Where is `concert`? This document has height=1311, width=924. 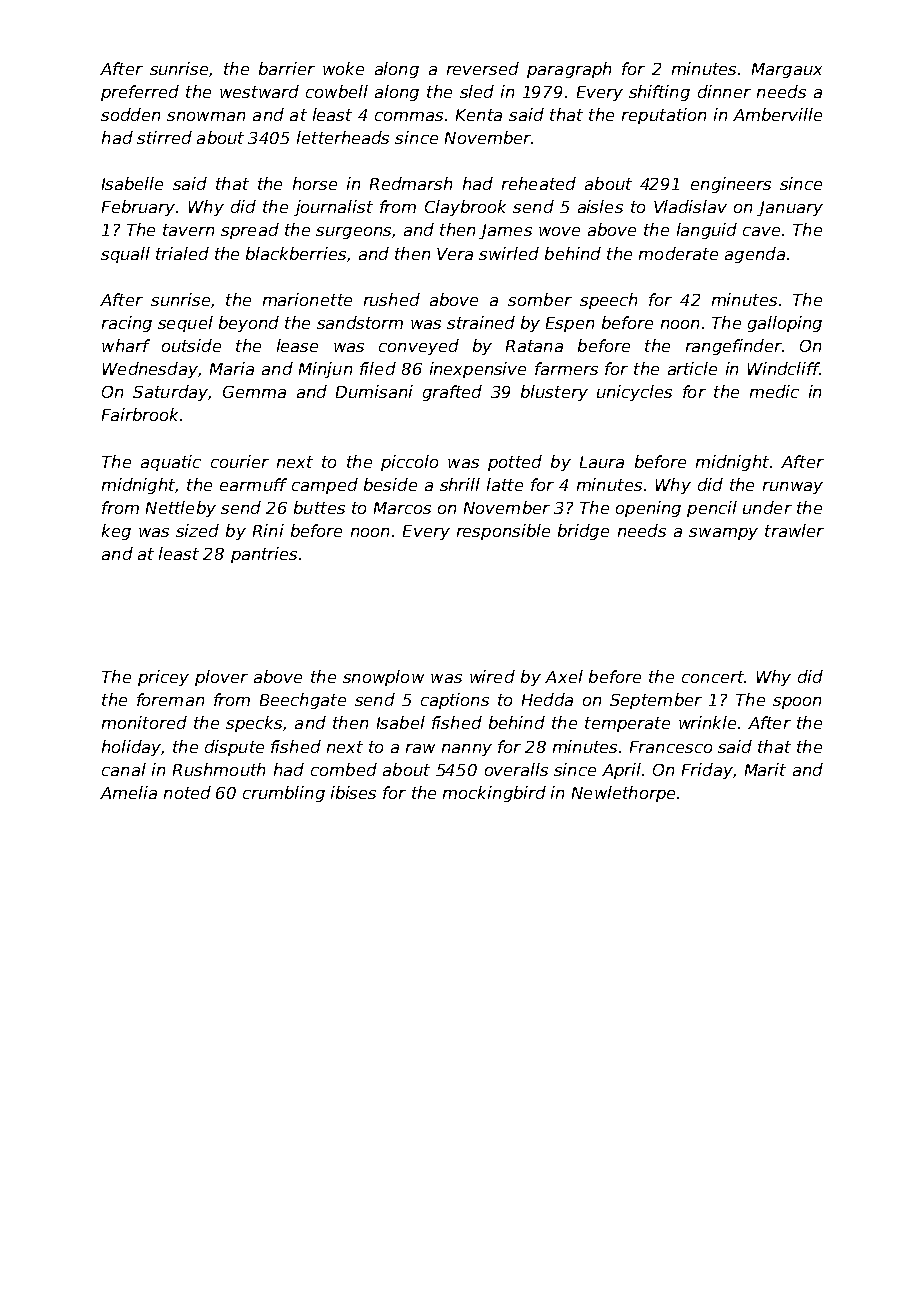
concert is located at coordinates (713, 677).
